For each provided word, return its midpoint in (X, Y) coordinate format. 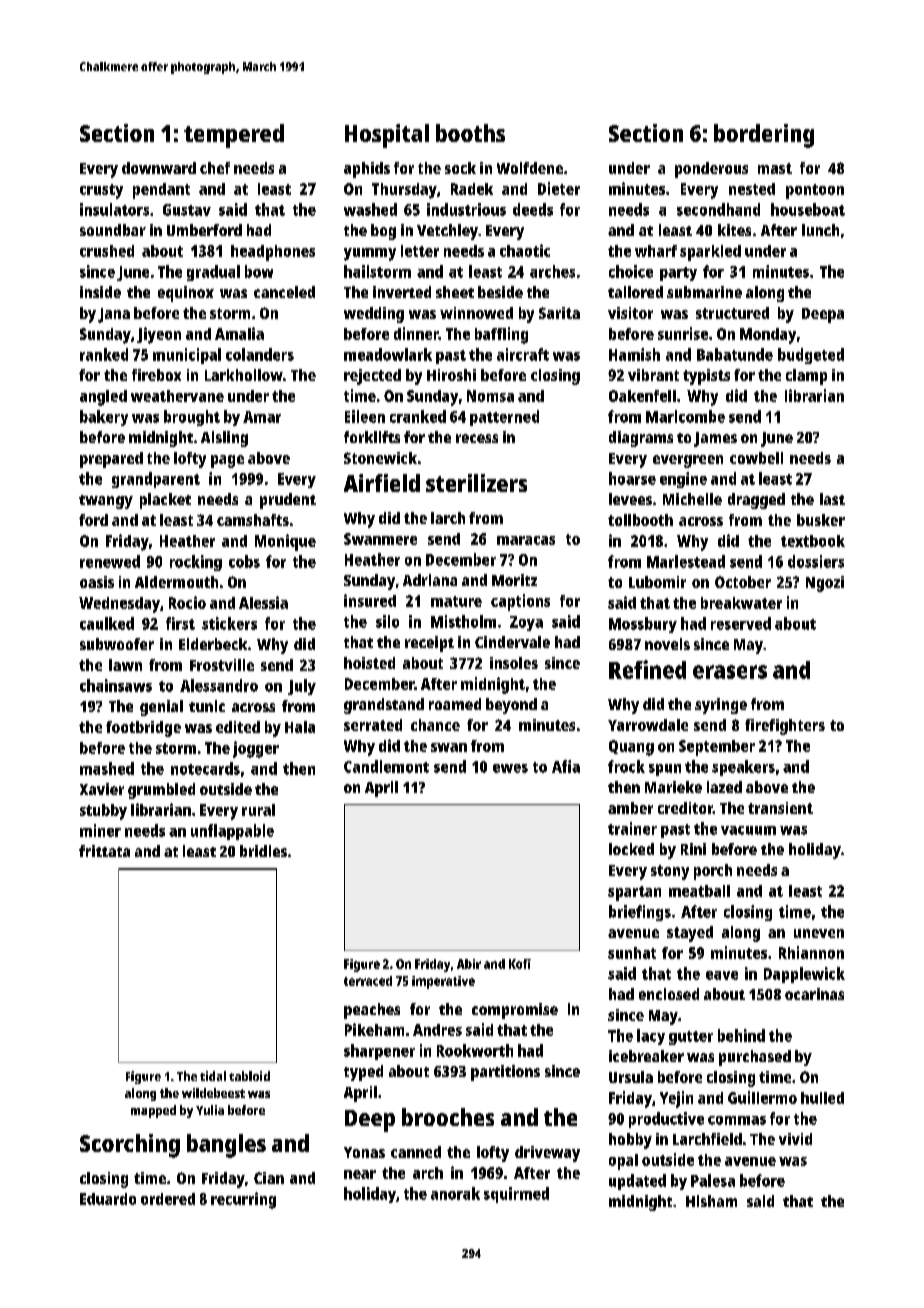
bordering (764, 136)
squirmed (516, 1195)
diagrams (641, 439)
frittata (104, 851)
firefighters (785, 727)
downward (159, 168)
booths (470, 133)
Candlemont (386, 766)
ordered (168, 1199)
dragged (756, 501)
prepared (111, 460)
